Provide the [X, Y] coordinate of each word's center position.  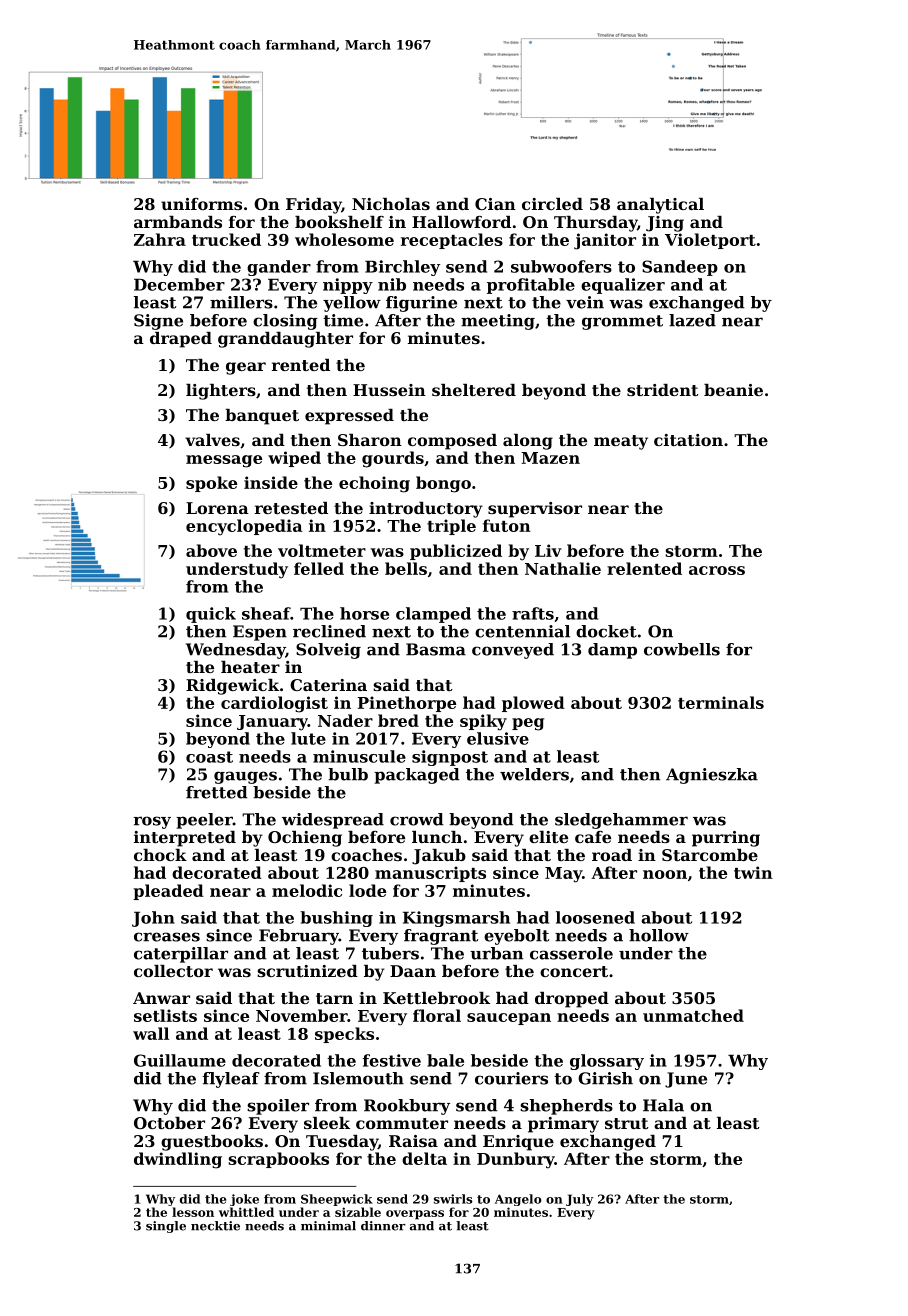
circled [552, 204]
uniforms [201, 204]
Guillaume [180, 1060]
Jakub [439, 857]
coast [209, 757]
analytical [660, 206]
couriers [511, 1078]
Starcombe [710, 855]
